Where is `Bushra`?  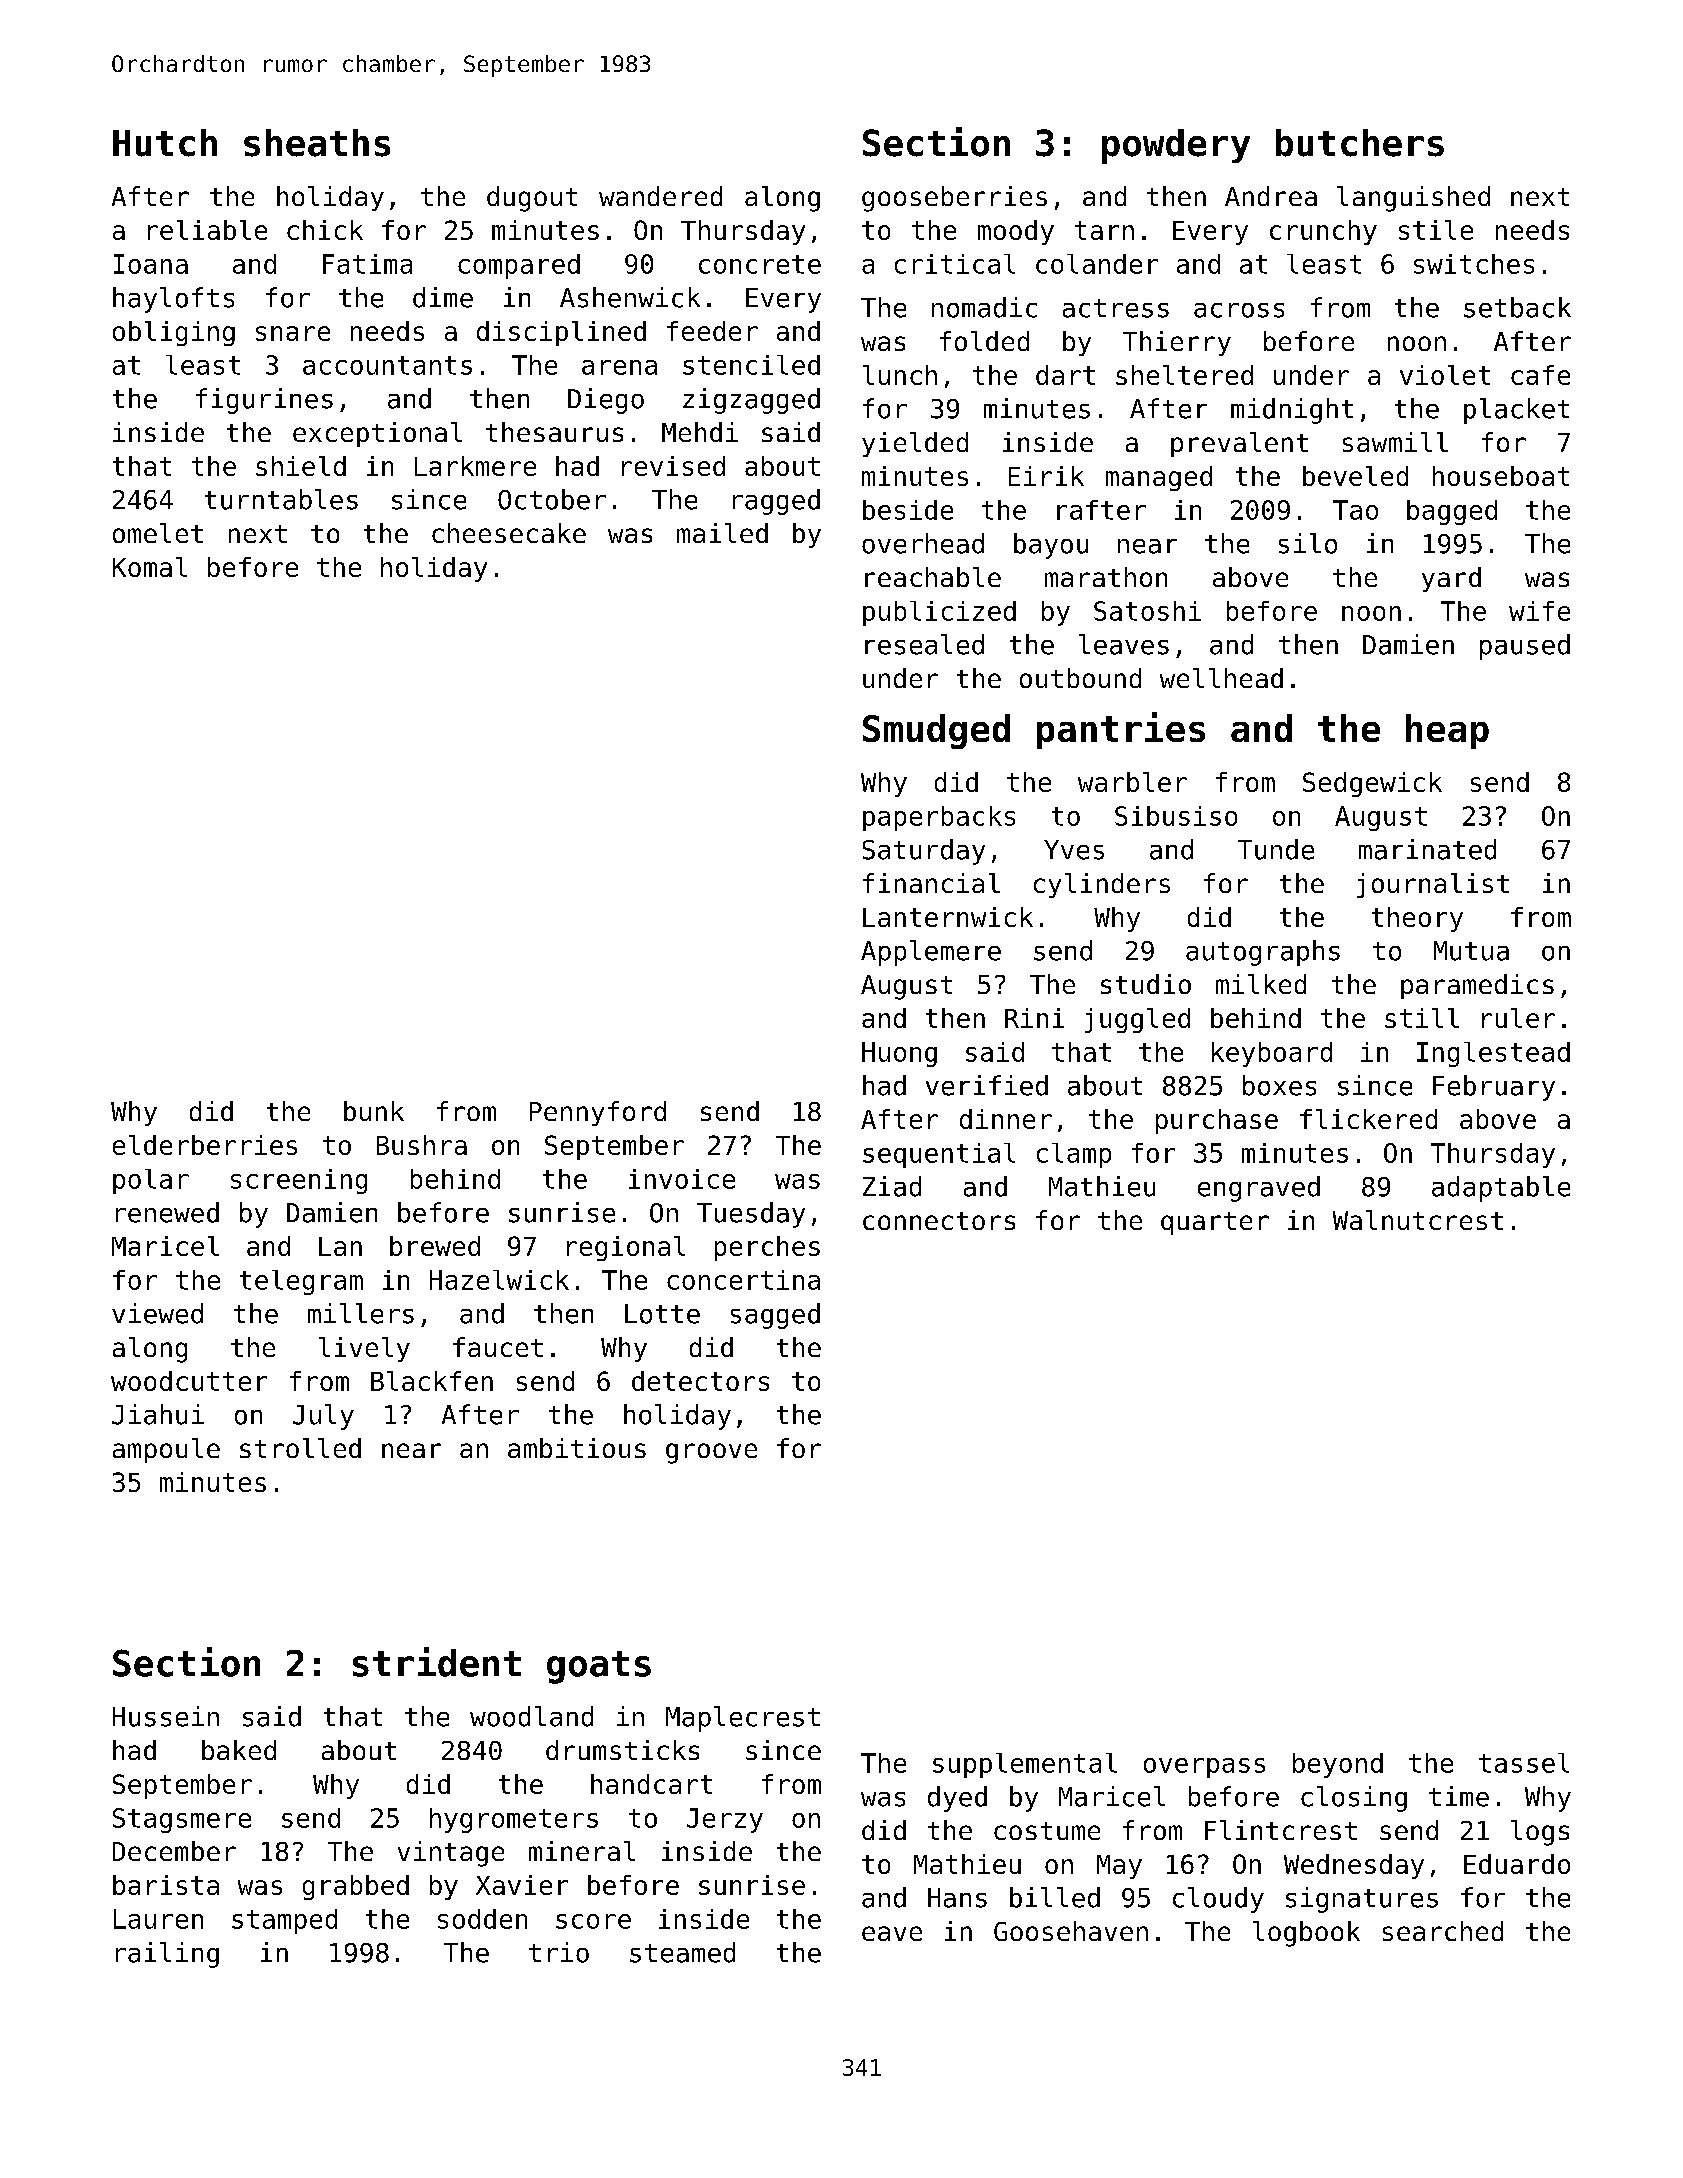
Bushra is located at coordinates (422, 1145).
